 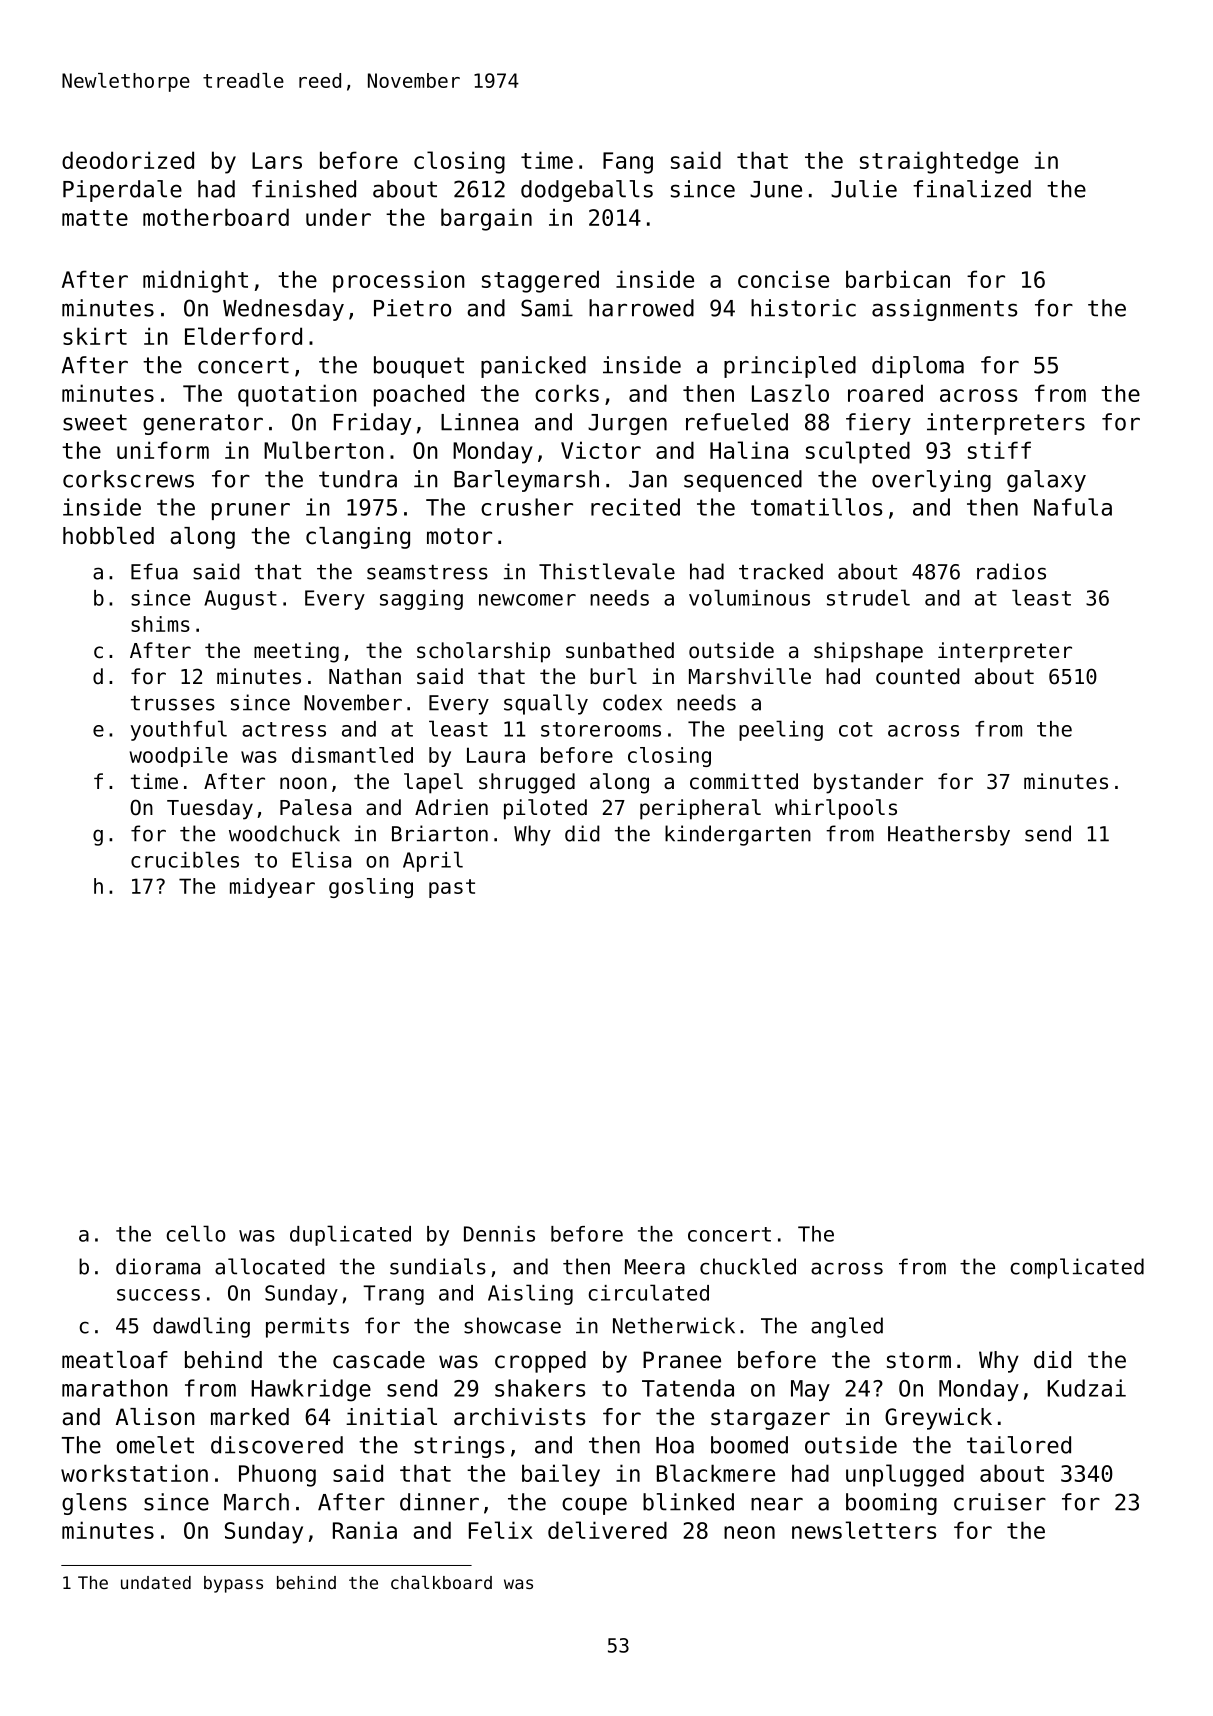 What do you see at coordinates (94, 1504) in the page?
I see `glens` at bounding box center [94, 1504].
